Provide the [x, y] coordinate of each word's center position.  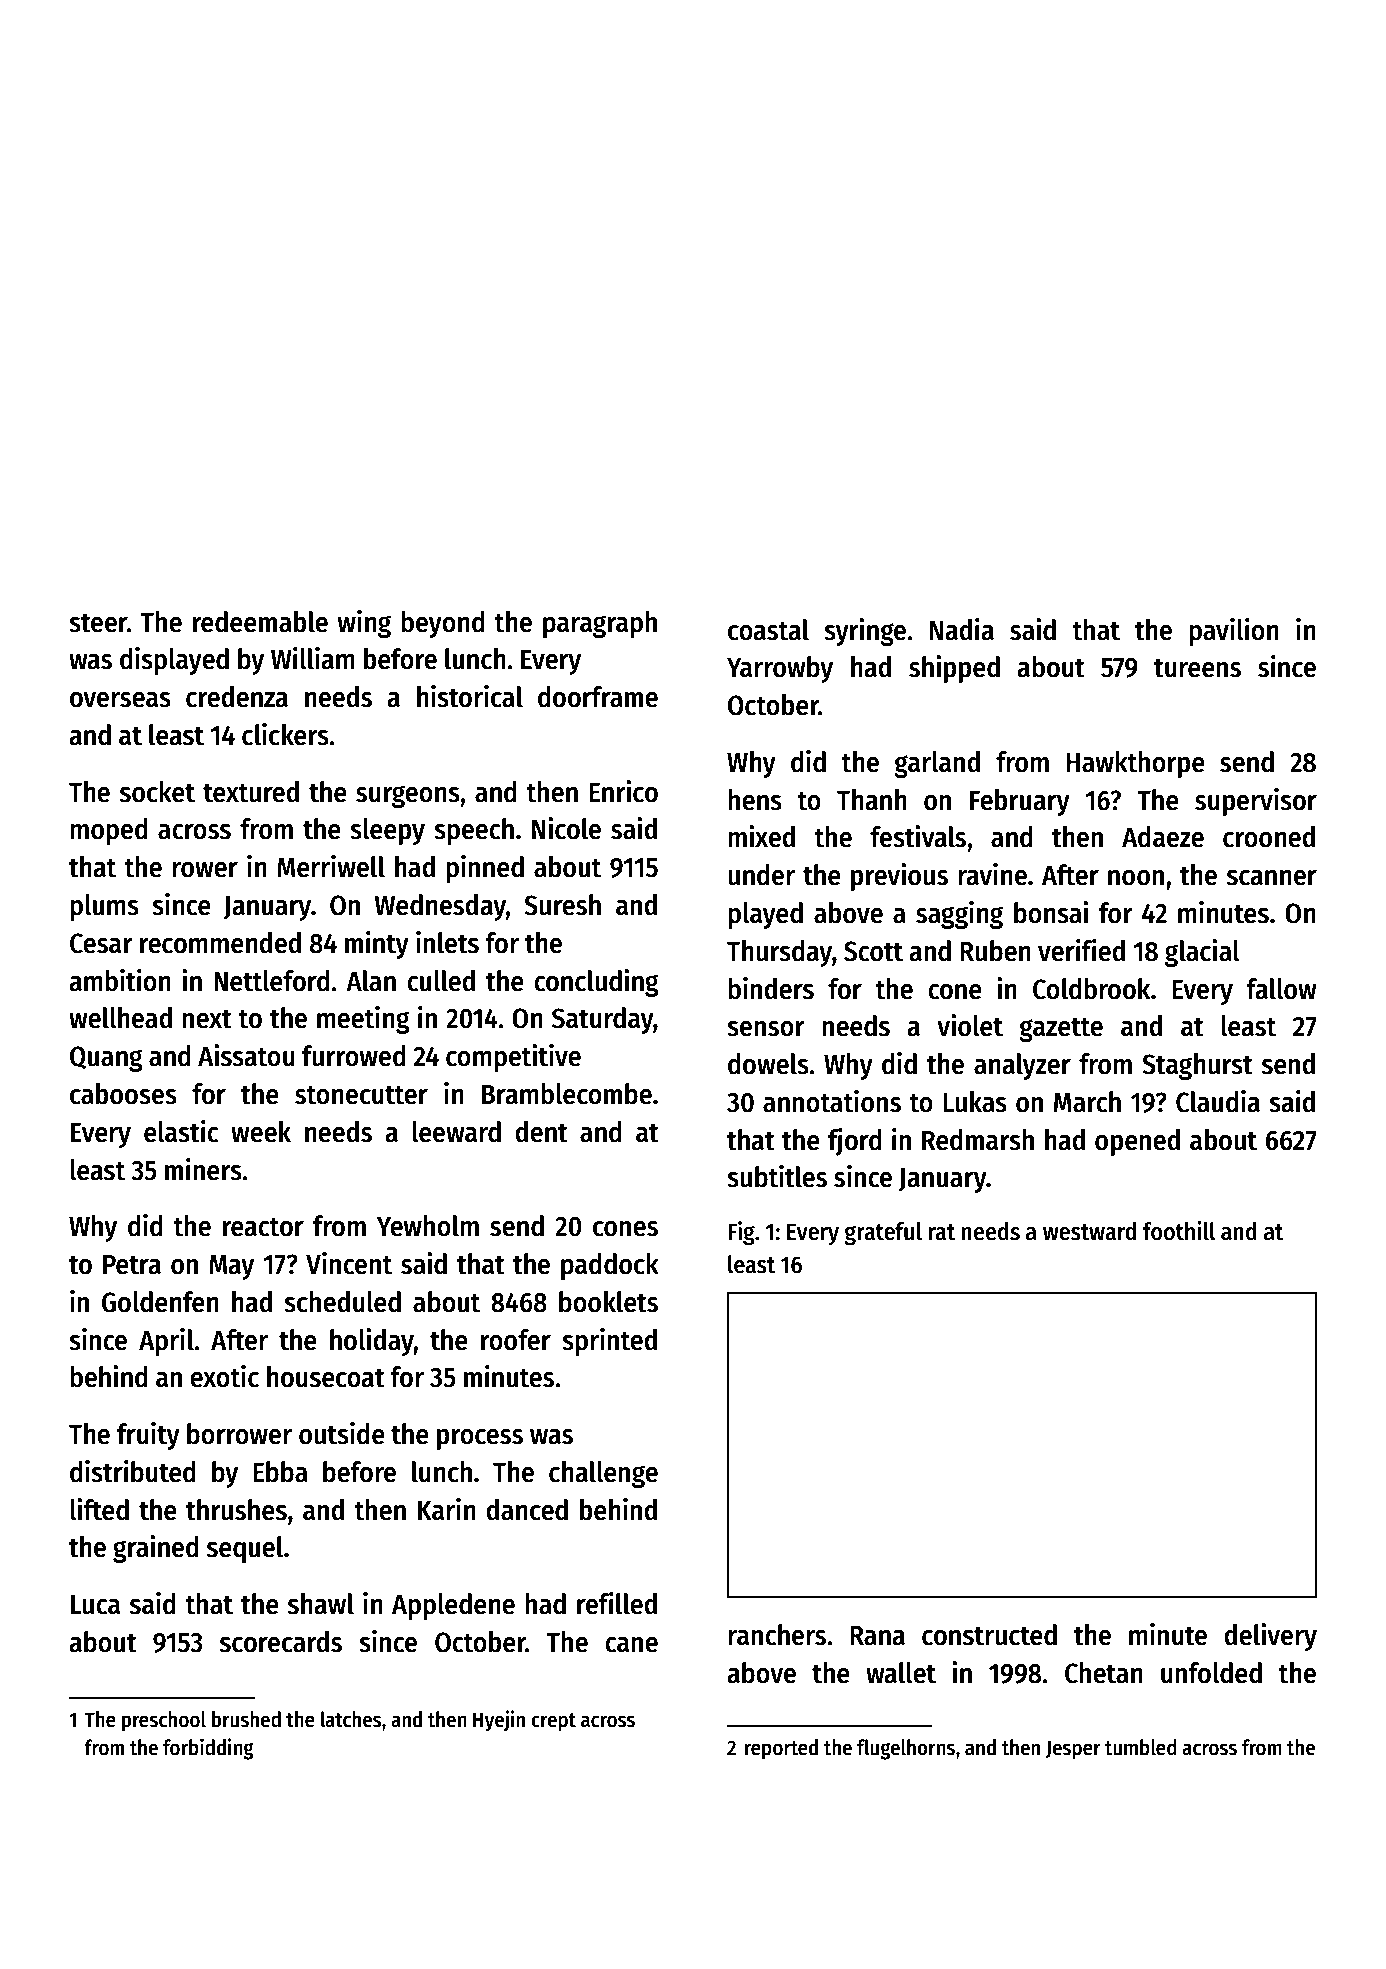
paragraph [600, 624]
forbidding [208, 1749]
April [166, 1342]
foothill [1178, 1231]
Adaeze [1163, 837]
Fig [741, 1233]
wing [364, 624]
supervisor [1256, 802]
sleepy [387, 831]
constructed [989, 1635]
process [480, 1439]
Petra [132, 1265]
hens [755, 800]
